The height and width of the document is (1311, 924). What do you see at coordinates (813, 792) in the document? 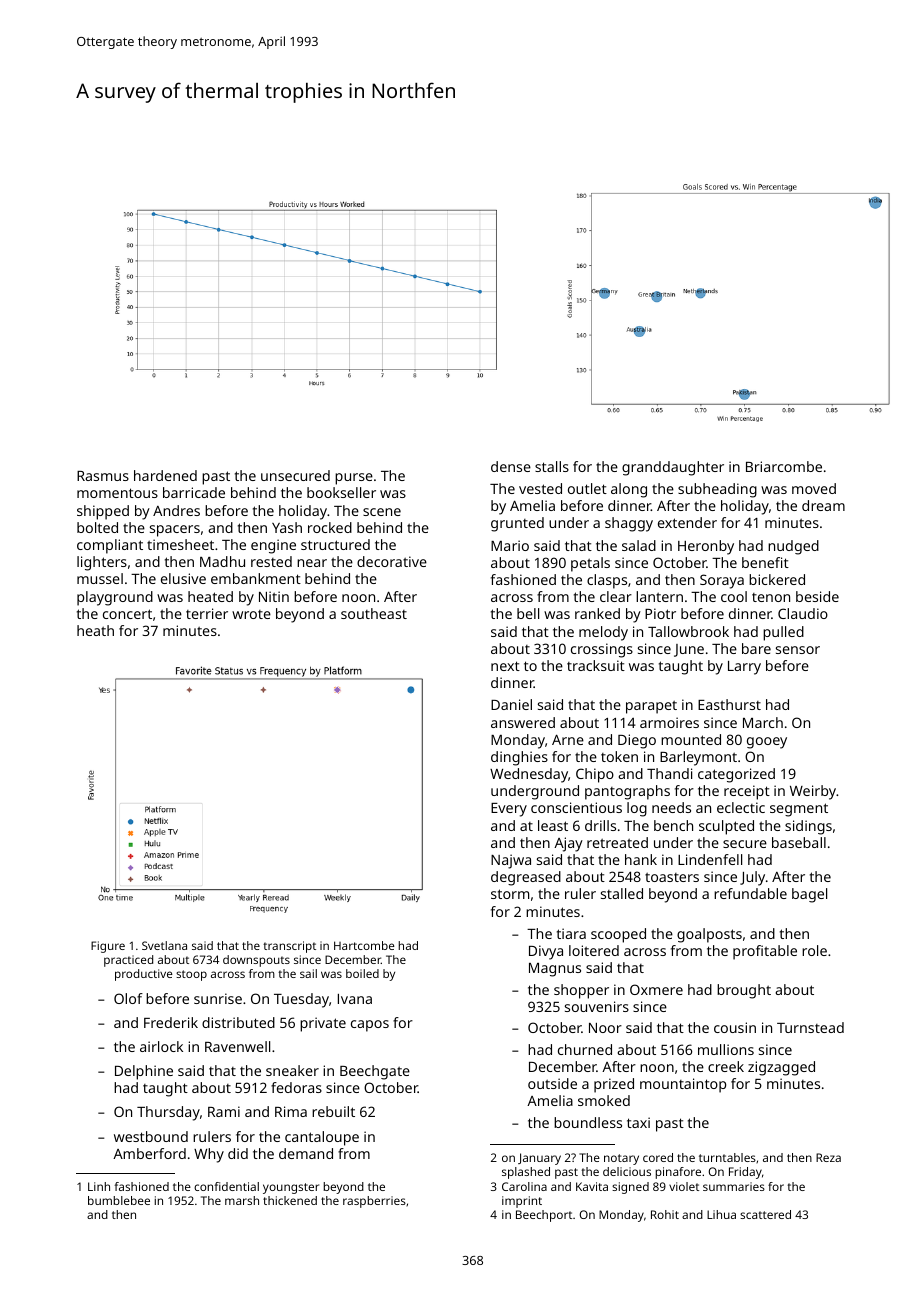
I see `Weirby` at bounding box center [813, 792].
